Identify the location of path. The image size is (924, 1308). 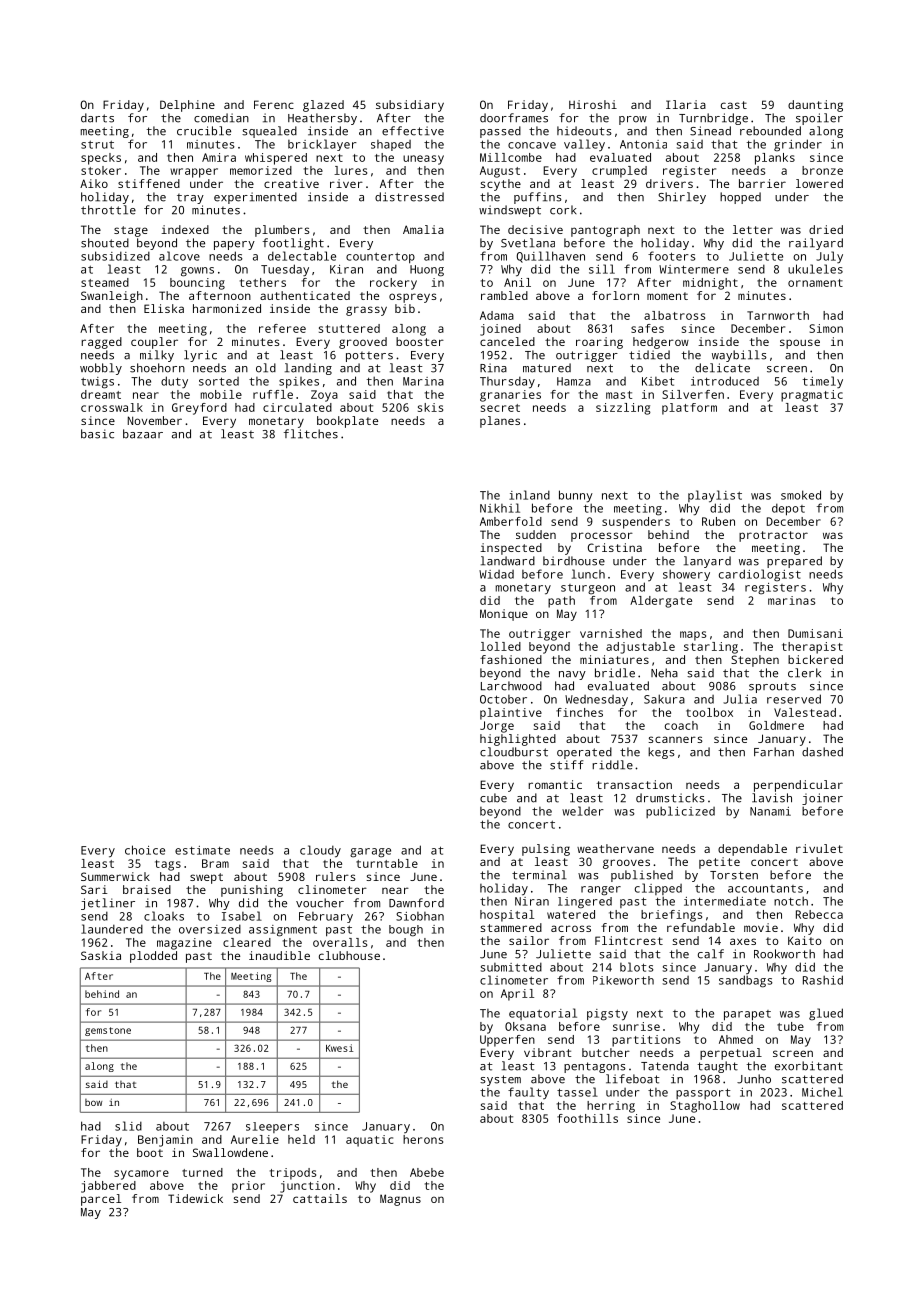
(561, 602).
